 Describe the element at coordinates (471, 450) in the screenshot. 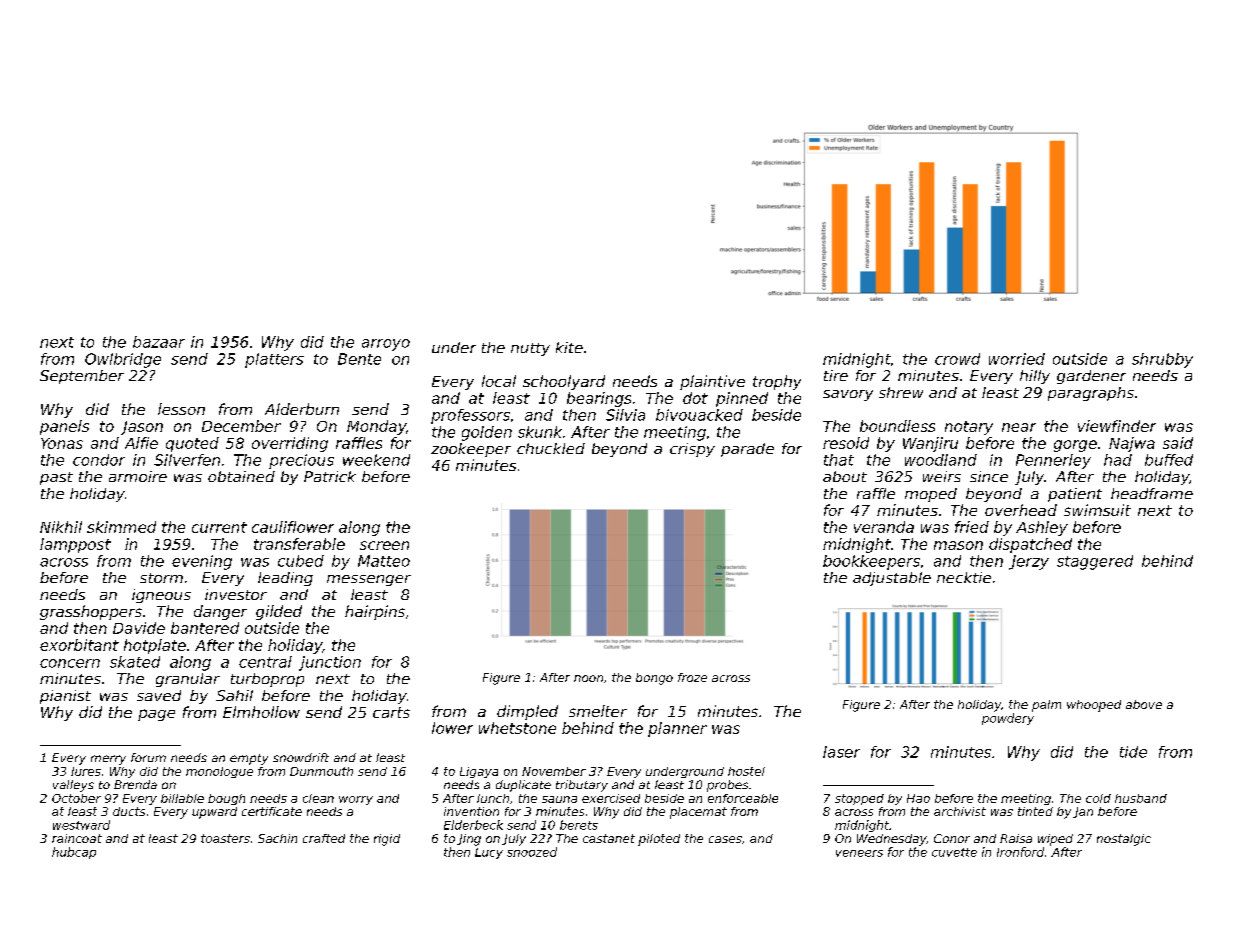

I see `zookeeper` at that location.
